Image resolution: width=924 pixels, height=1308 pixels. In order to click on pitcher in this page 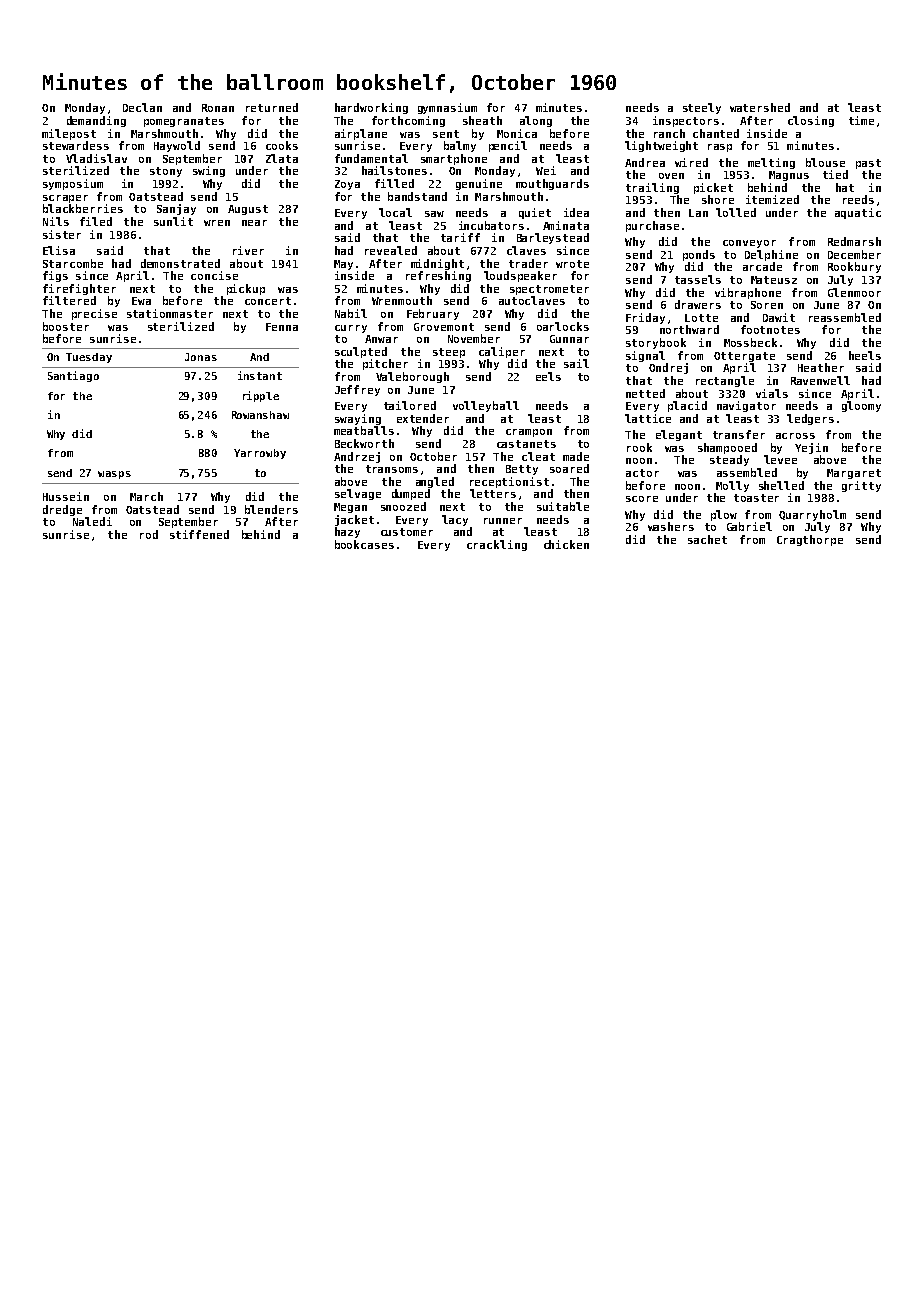, I will do `click(385, 364)`.
